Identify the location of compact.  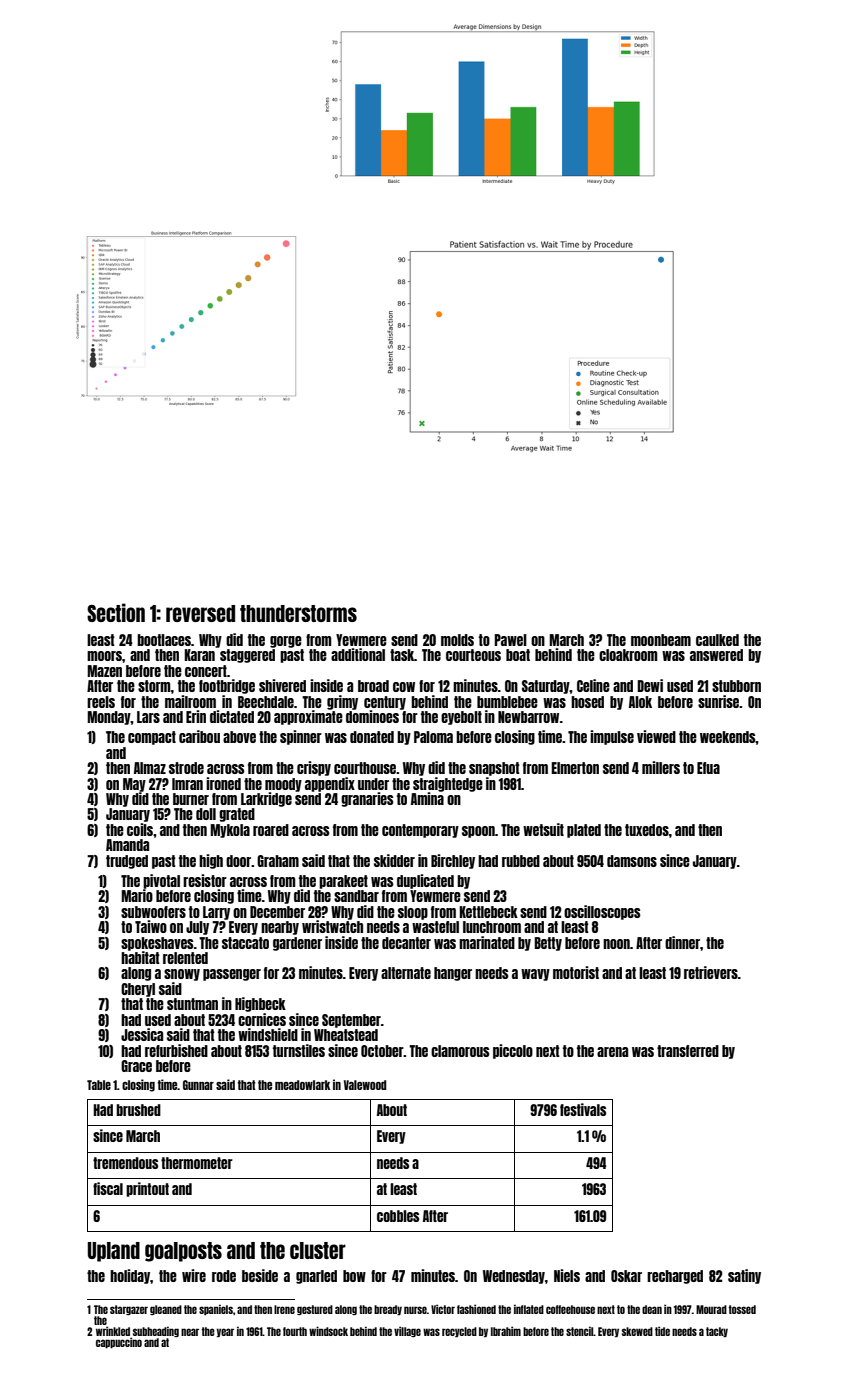
(152, 738).
